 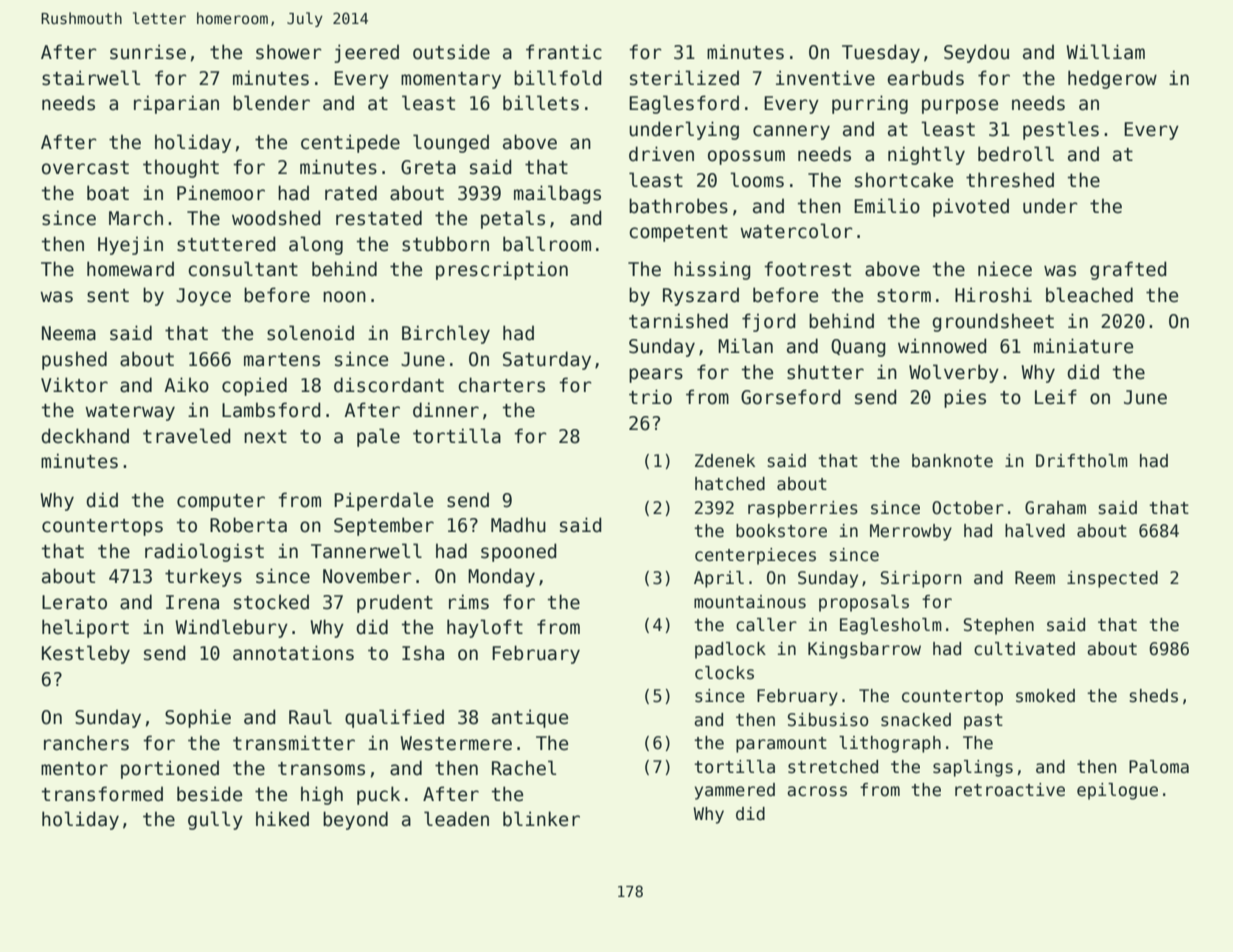 I want to click on Ryszard, so click(x=701, y=296).
